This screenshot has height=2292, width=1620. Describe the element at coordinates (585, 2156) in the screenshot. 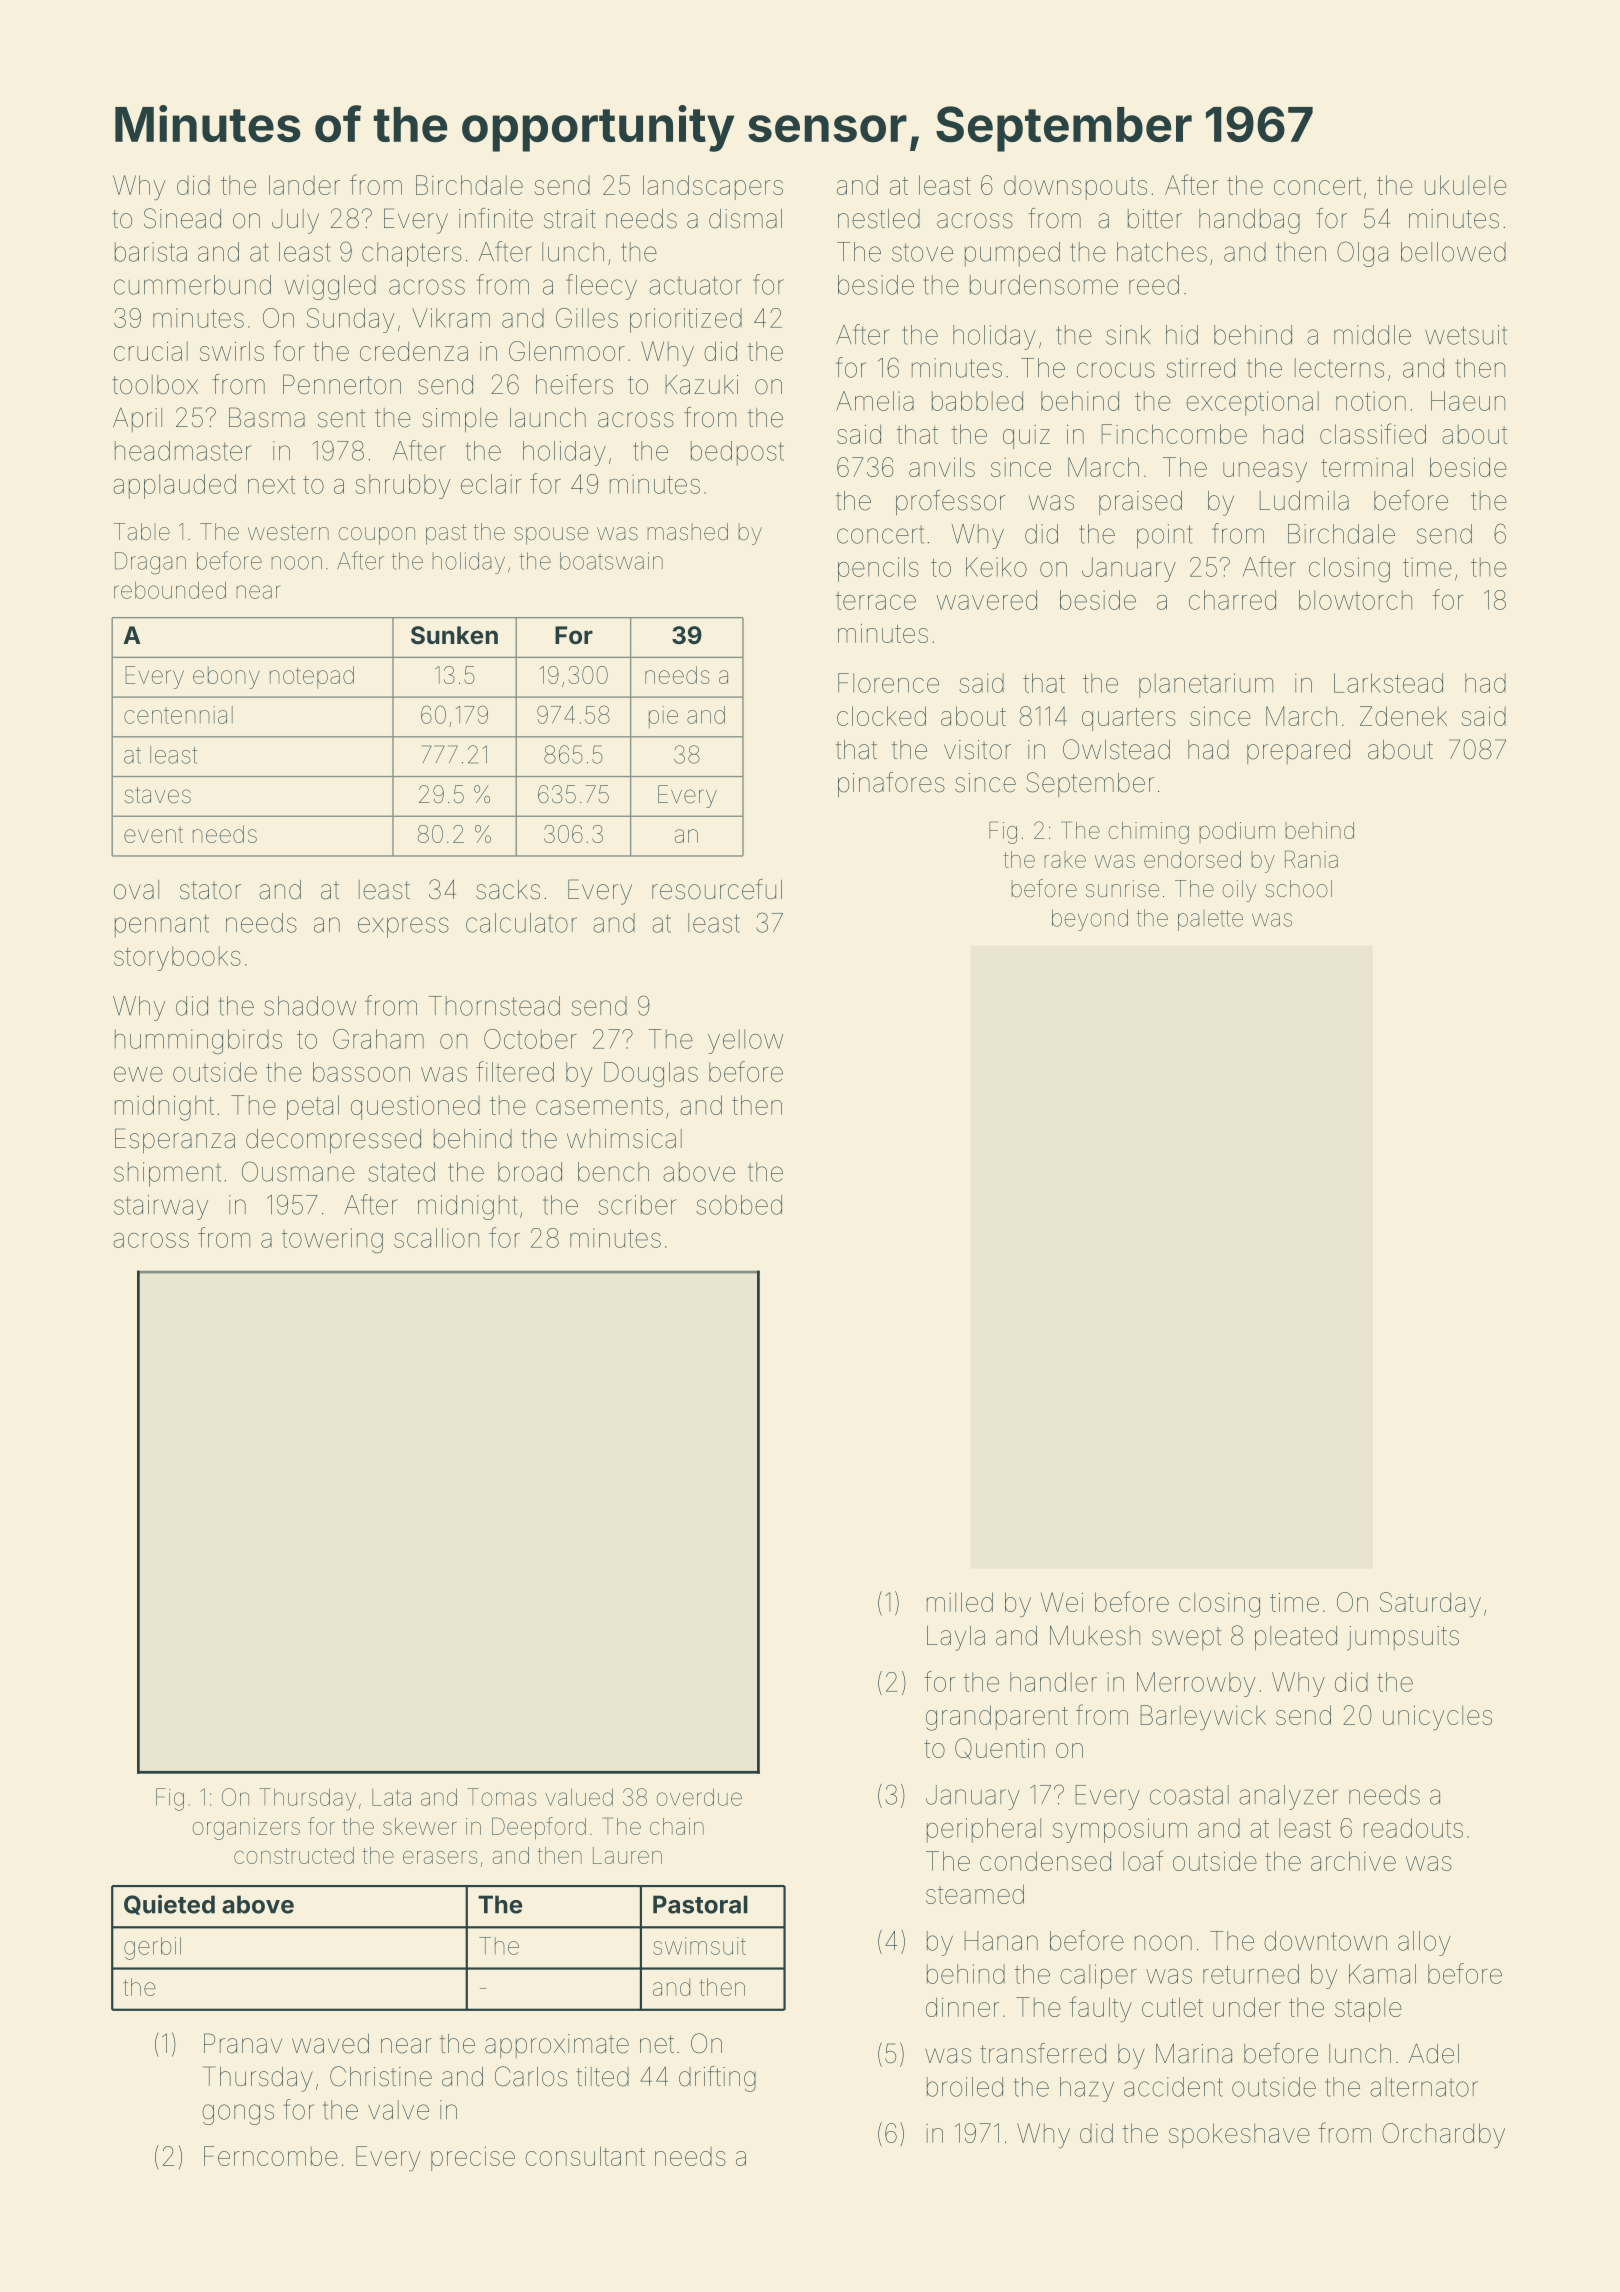

I see `consultant` at that location.
